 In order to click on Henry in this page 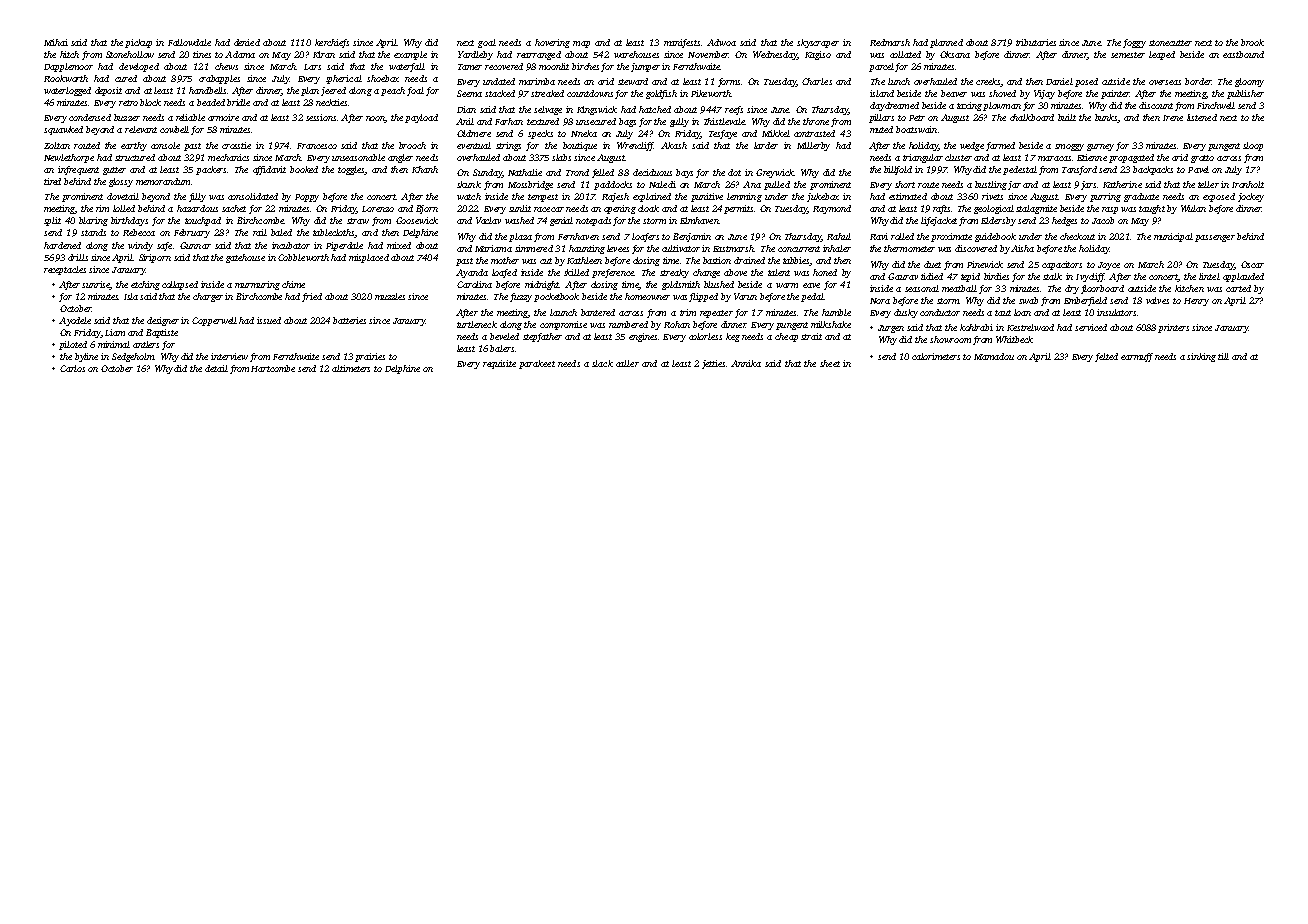, I will do `click(1196, 302)`.
